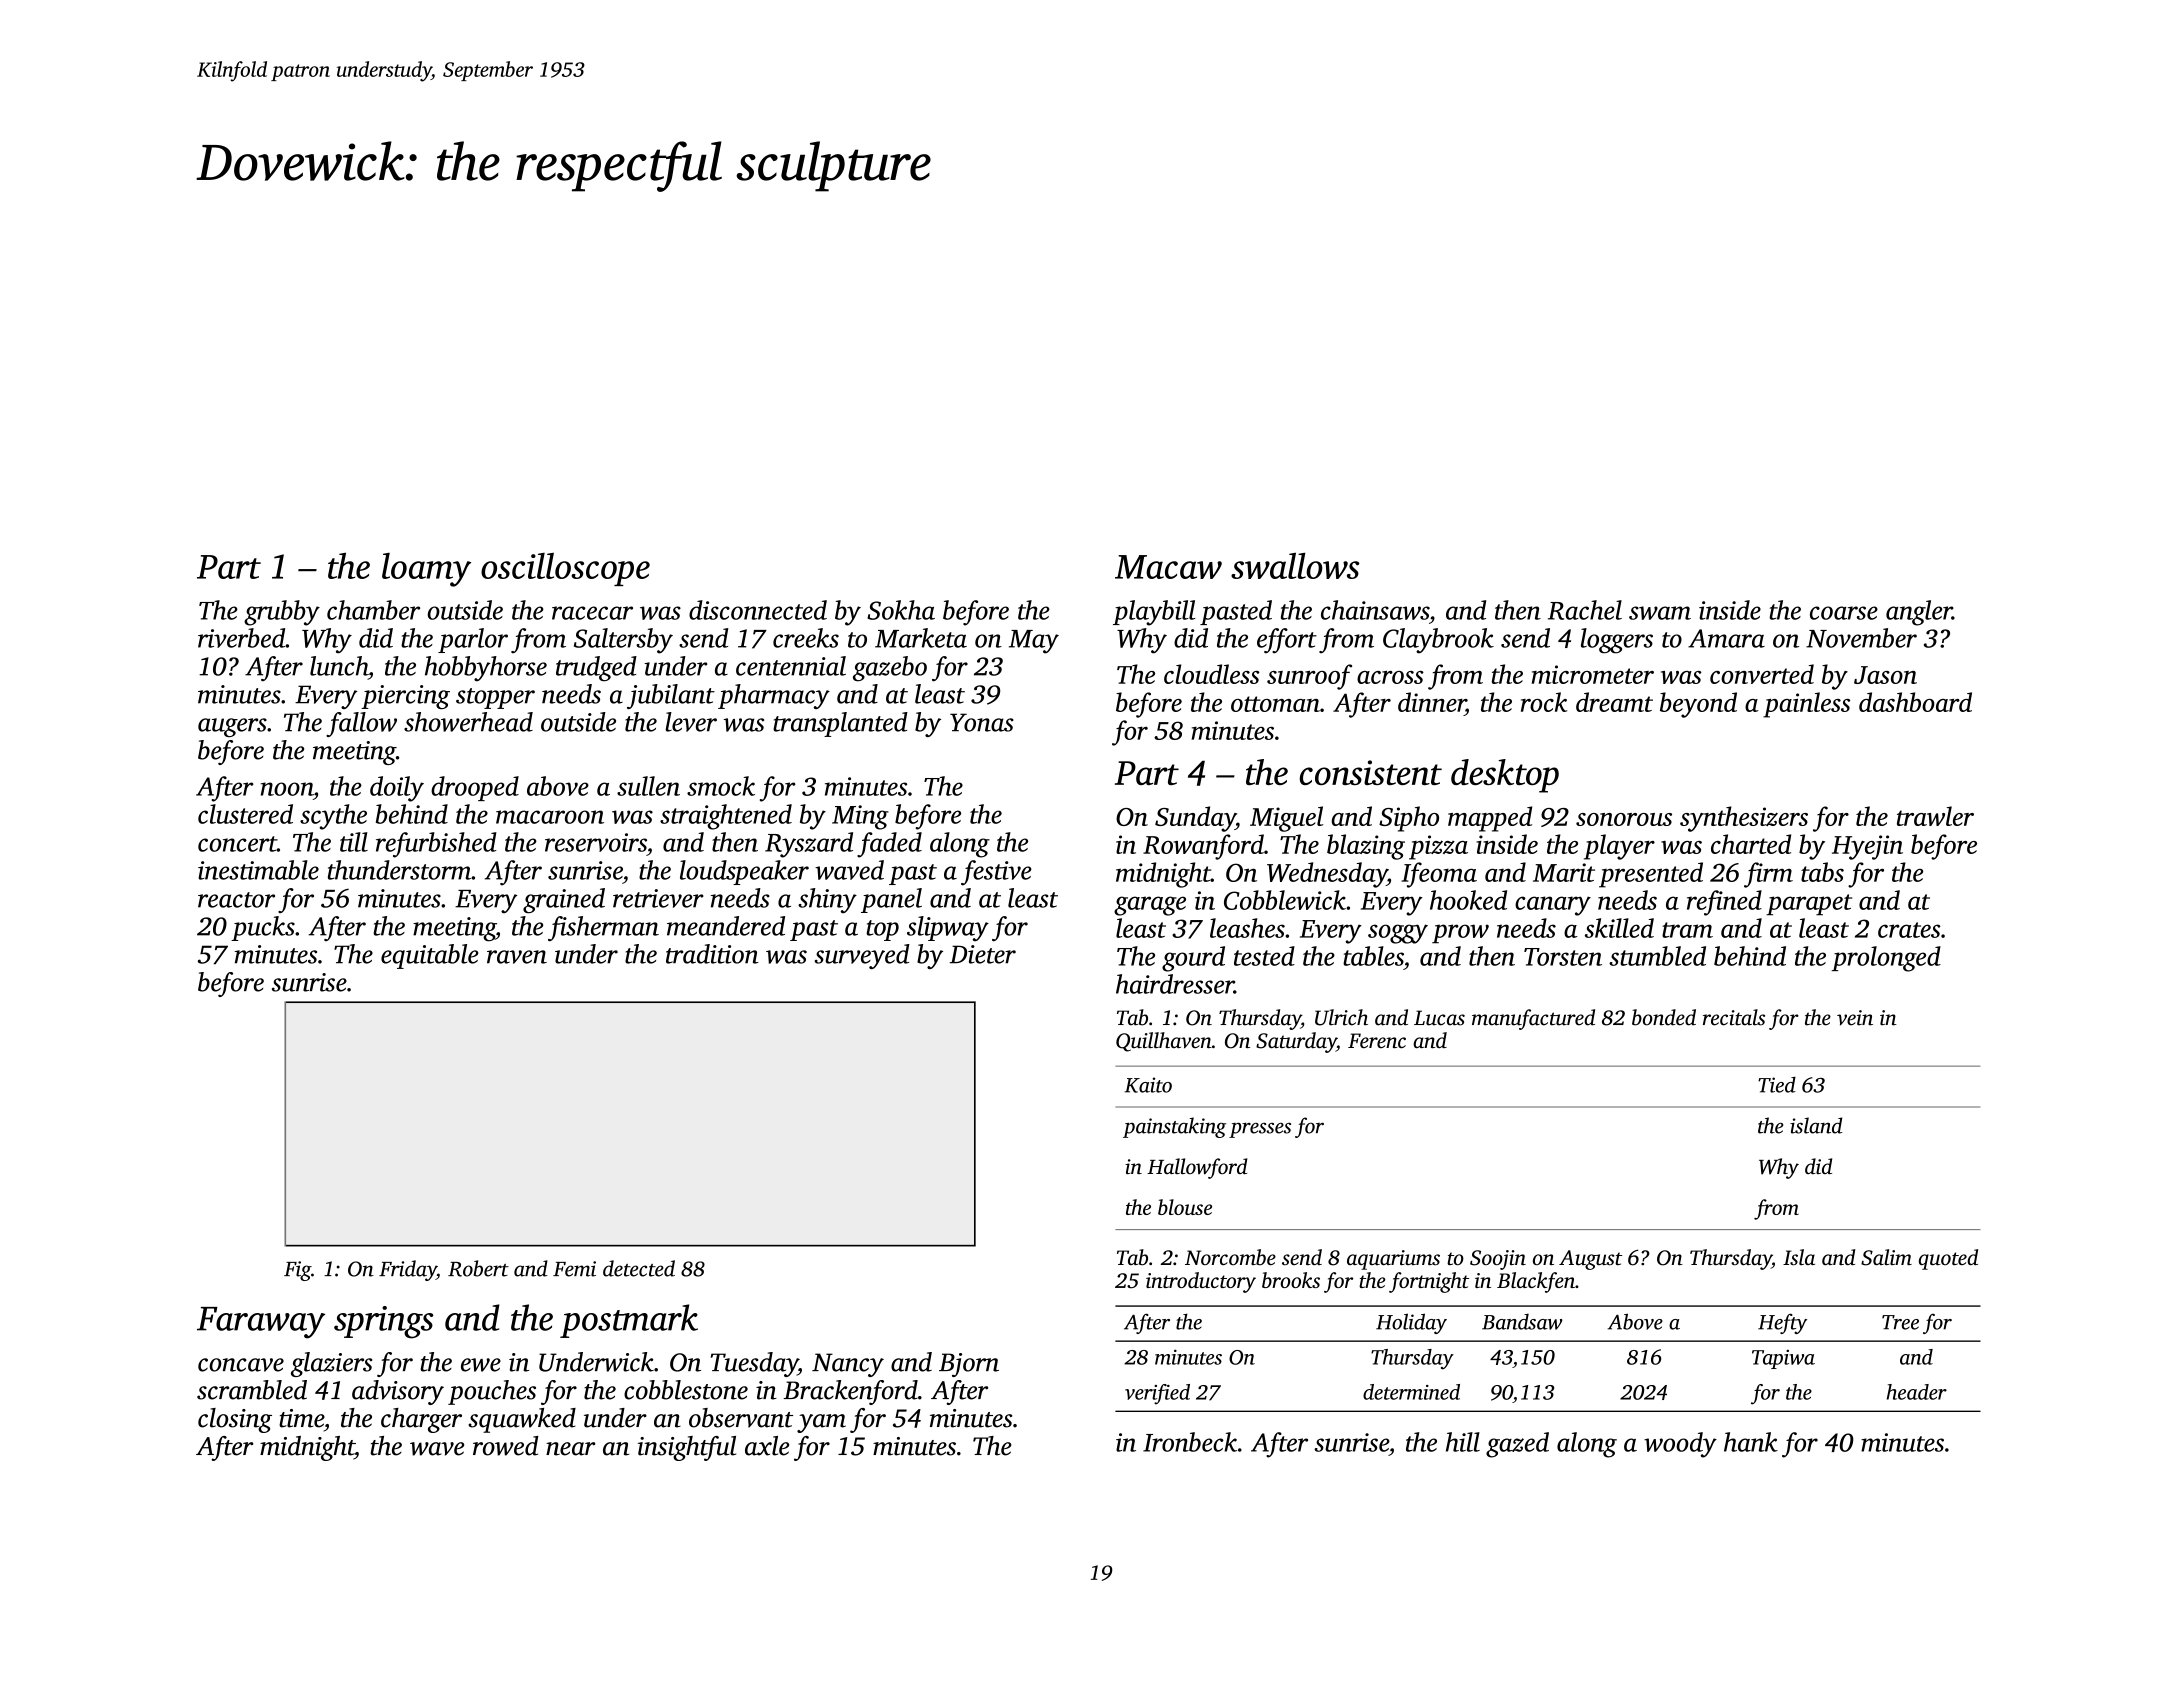 This image has height=1683, width=2178. What do you see at coordinates (726, 926) in the image?
I see `meandered` at bounding box center [726, 926].
